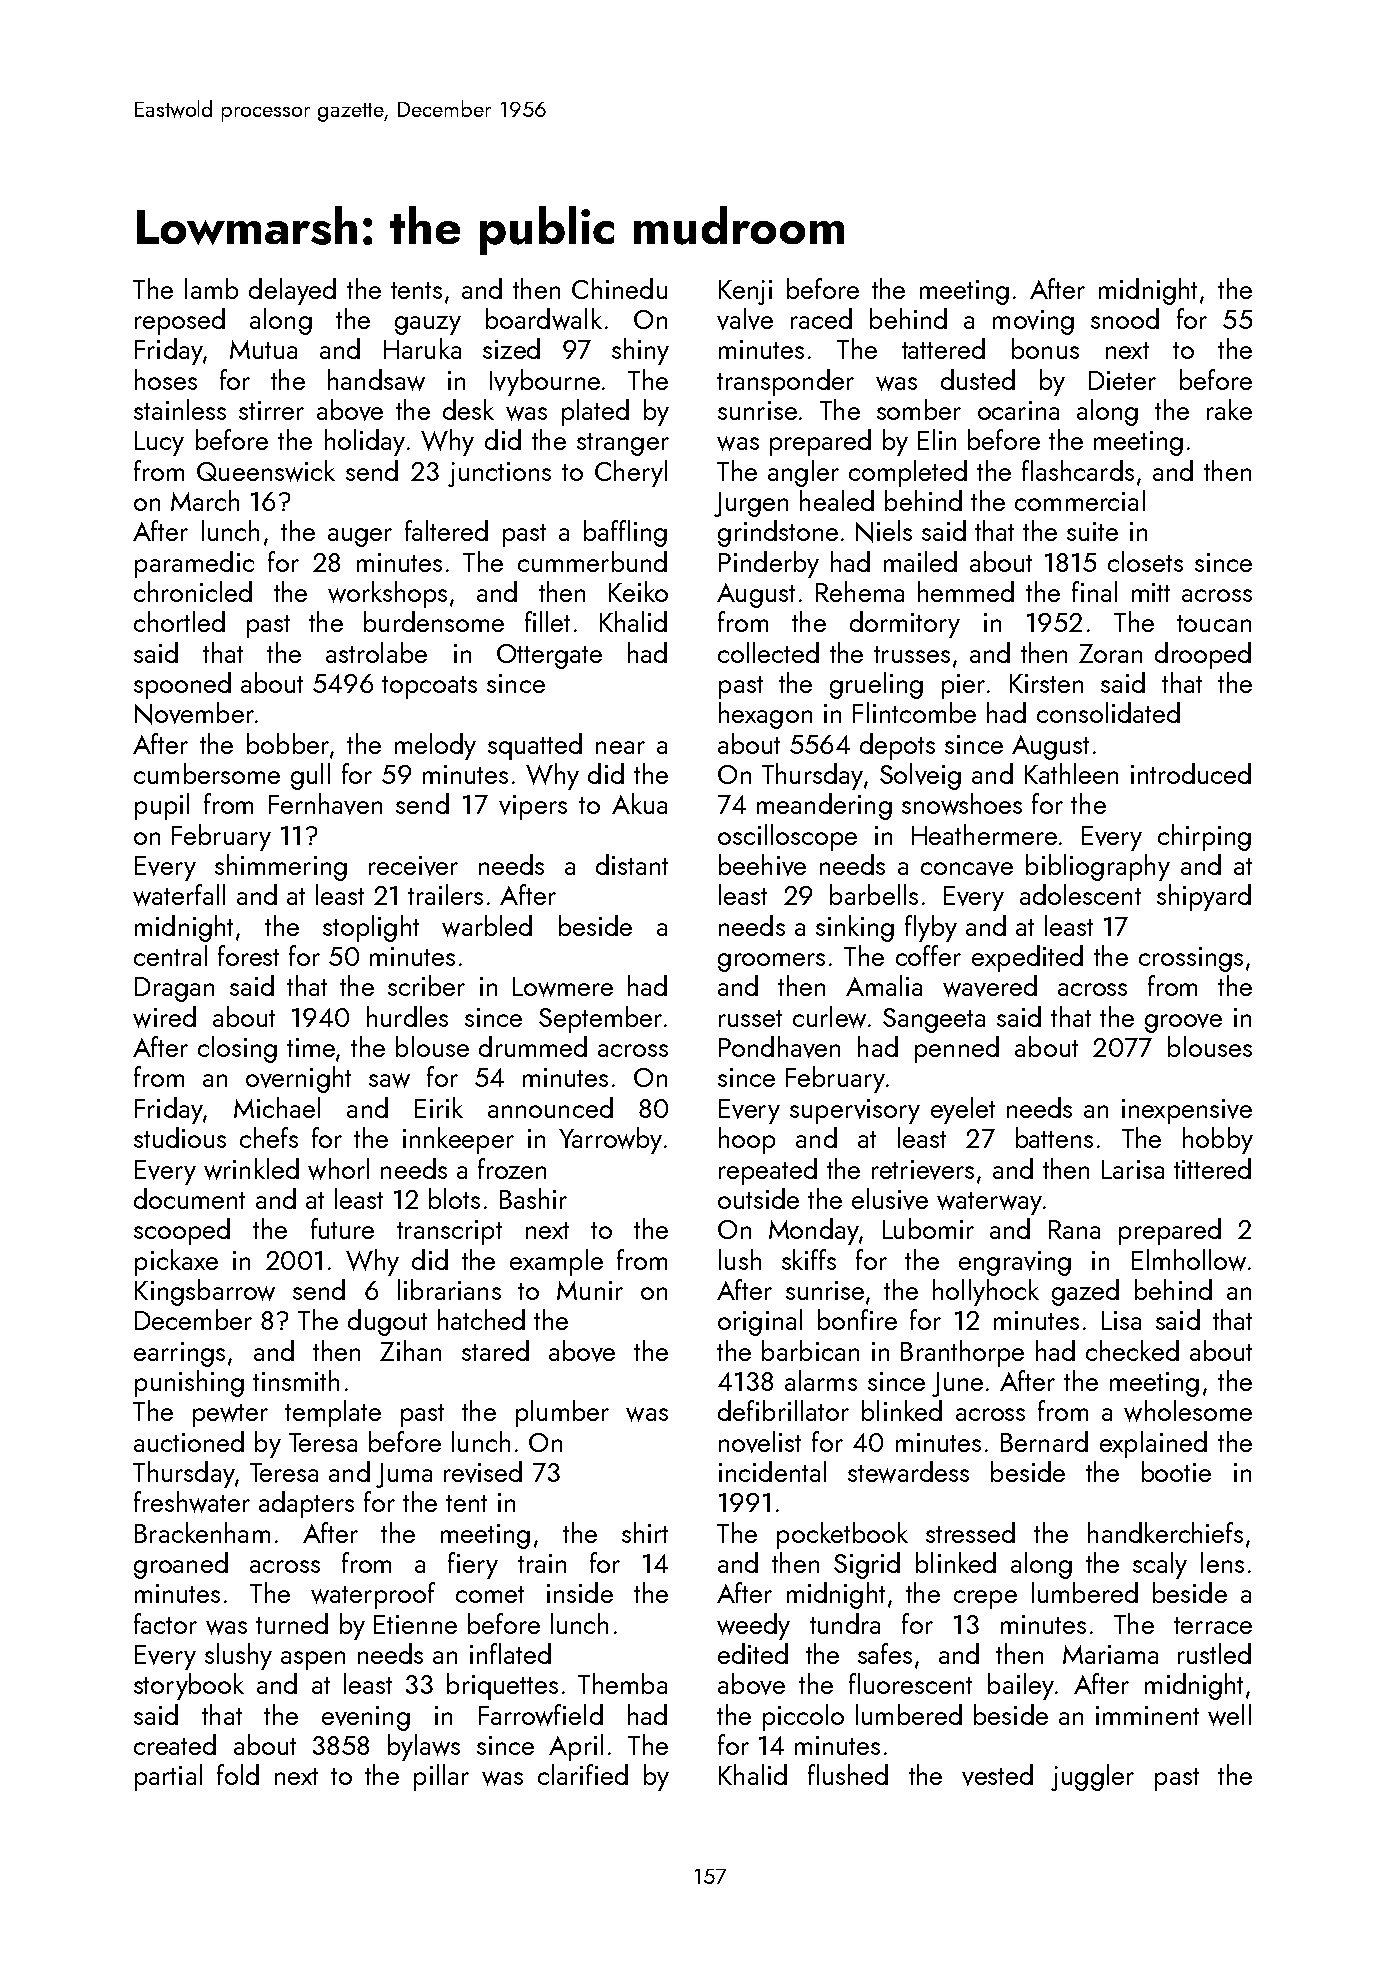 This screenshot has width=1386, height=1969. I want to click on groove, so click(1183, 1023).
